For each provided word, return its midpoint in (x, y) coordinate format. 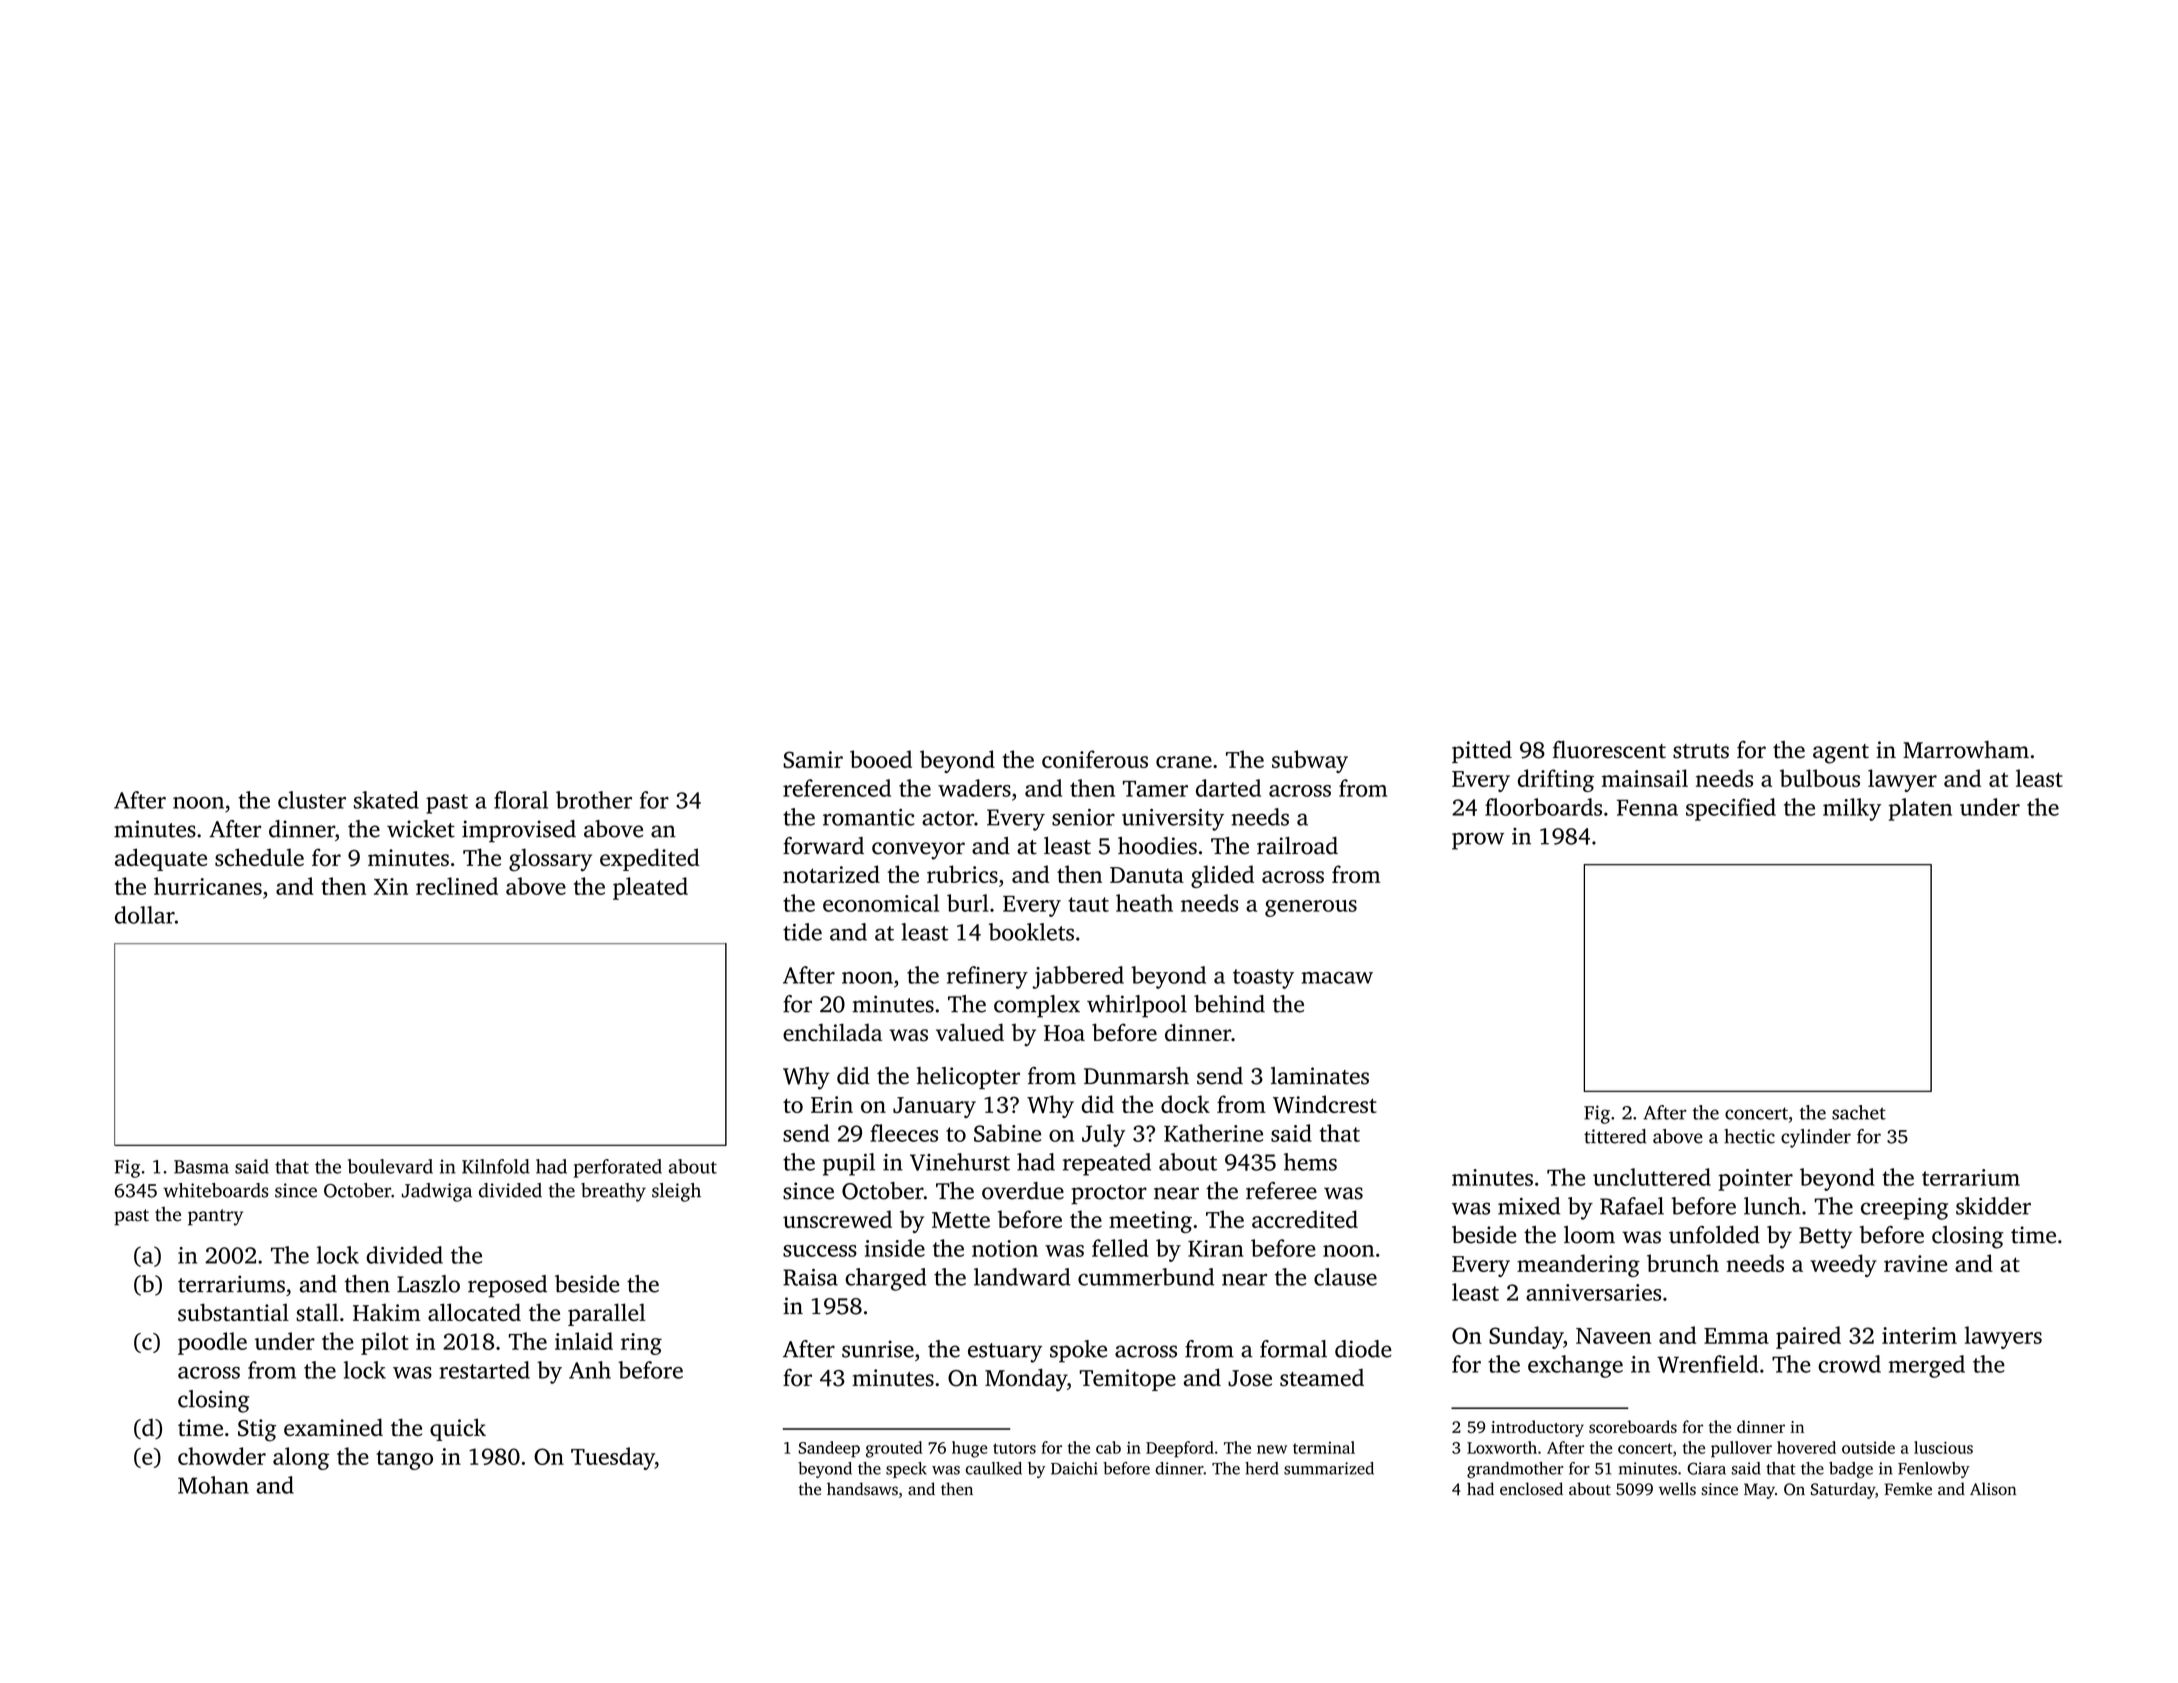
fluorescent (1609, 750)
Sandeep (829, 1449)
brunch (1683, 1263)
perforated (618, 1168)
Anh (590, 1370)
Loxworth (1502, 1447)
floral (521, 800)
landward (1022, 1277)
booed (881, 759)
